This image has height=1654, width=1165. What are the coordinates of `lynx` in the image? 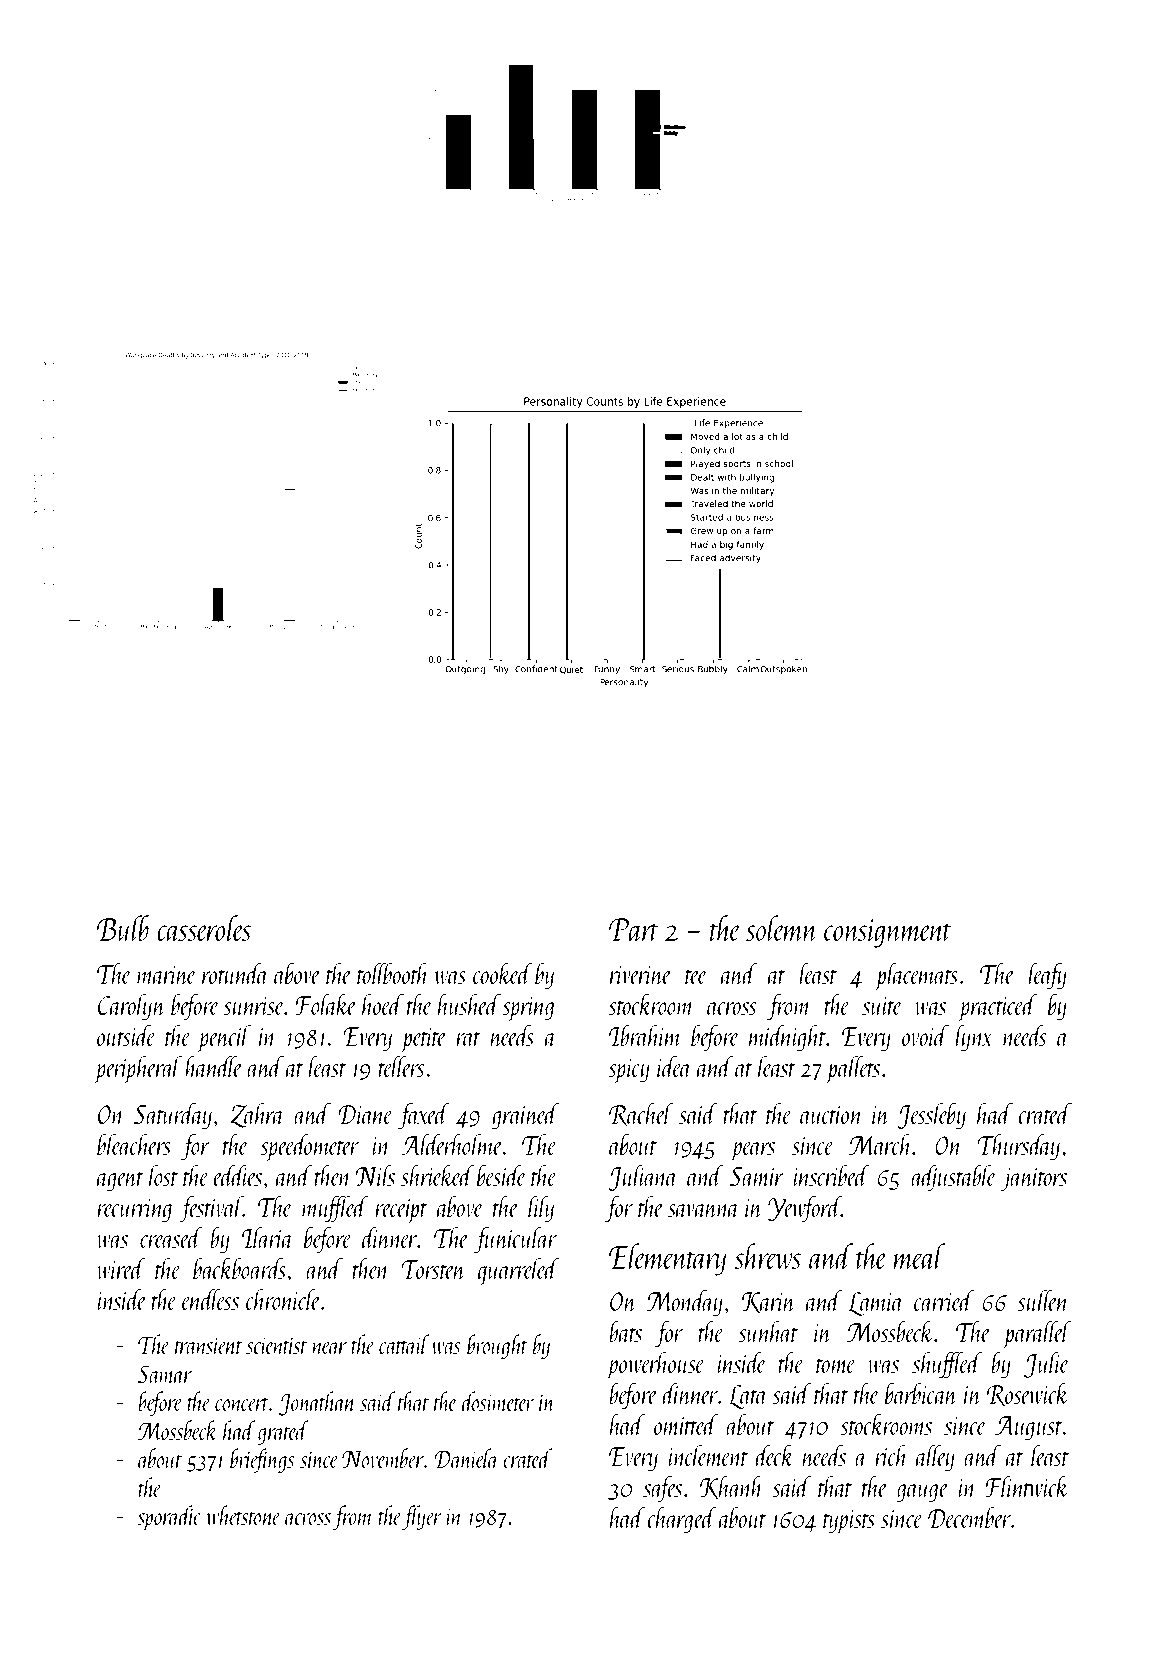 It's located at (974, 1038).
